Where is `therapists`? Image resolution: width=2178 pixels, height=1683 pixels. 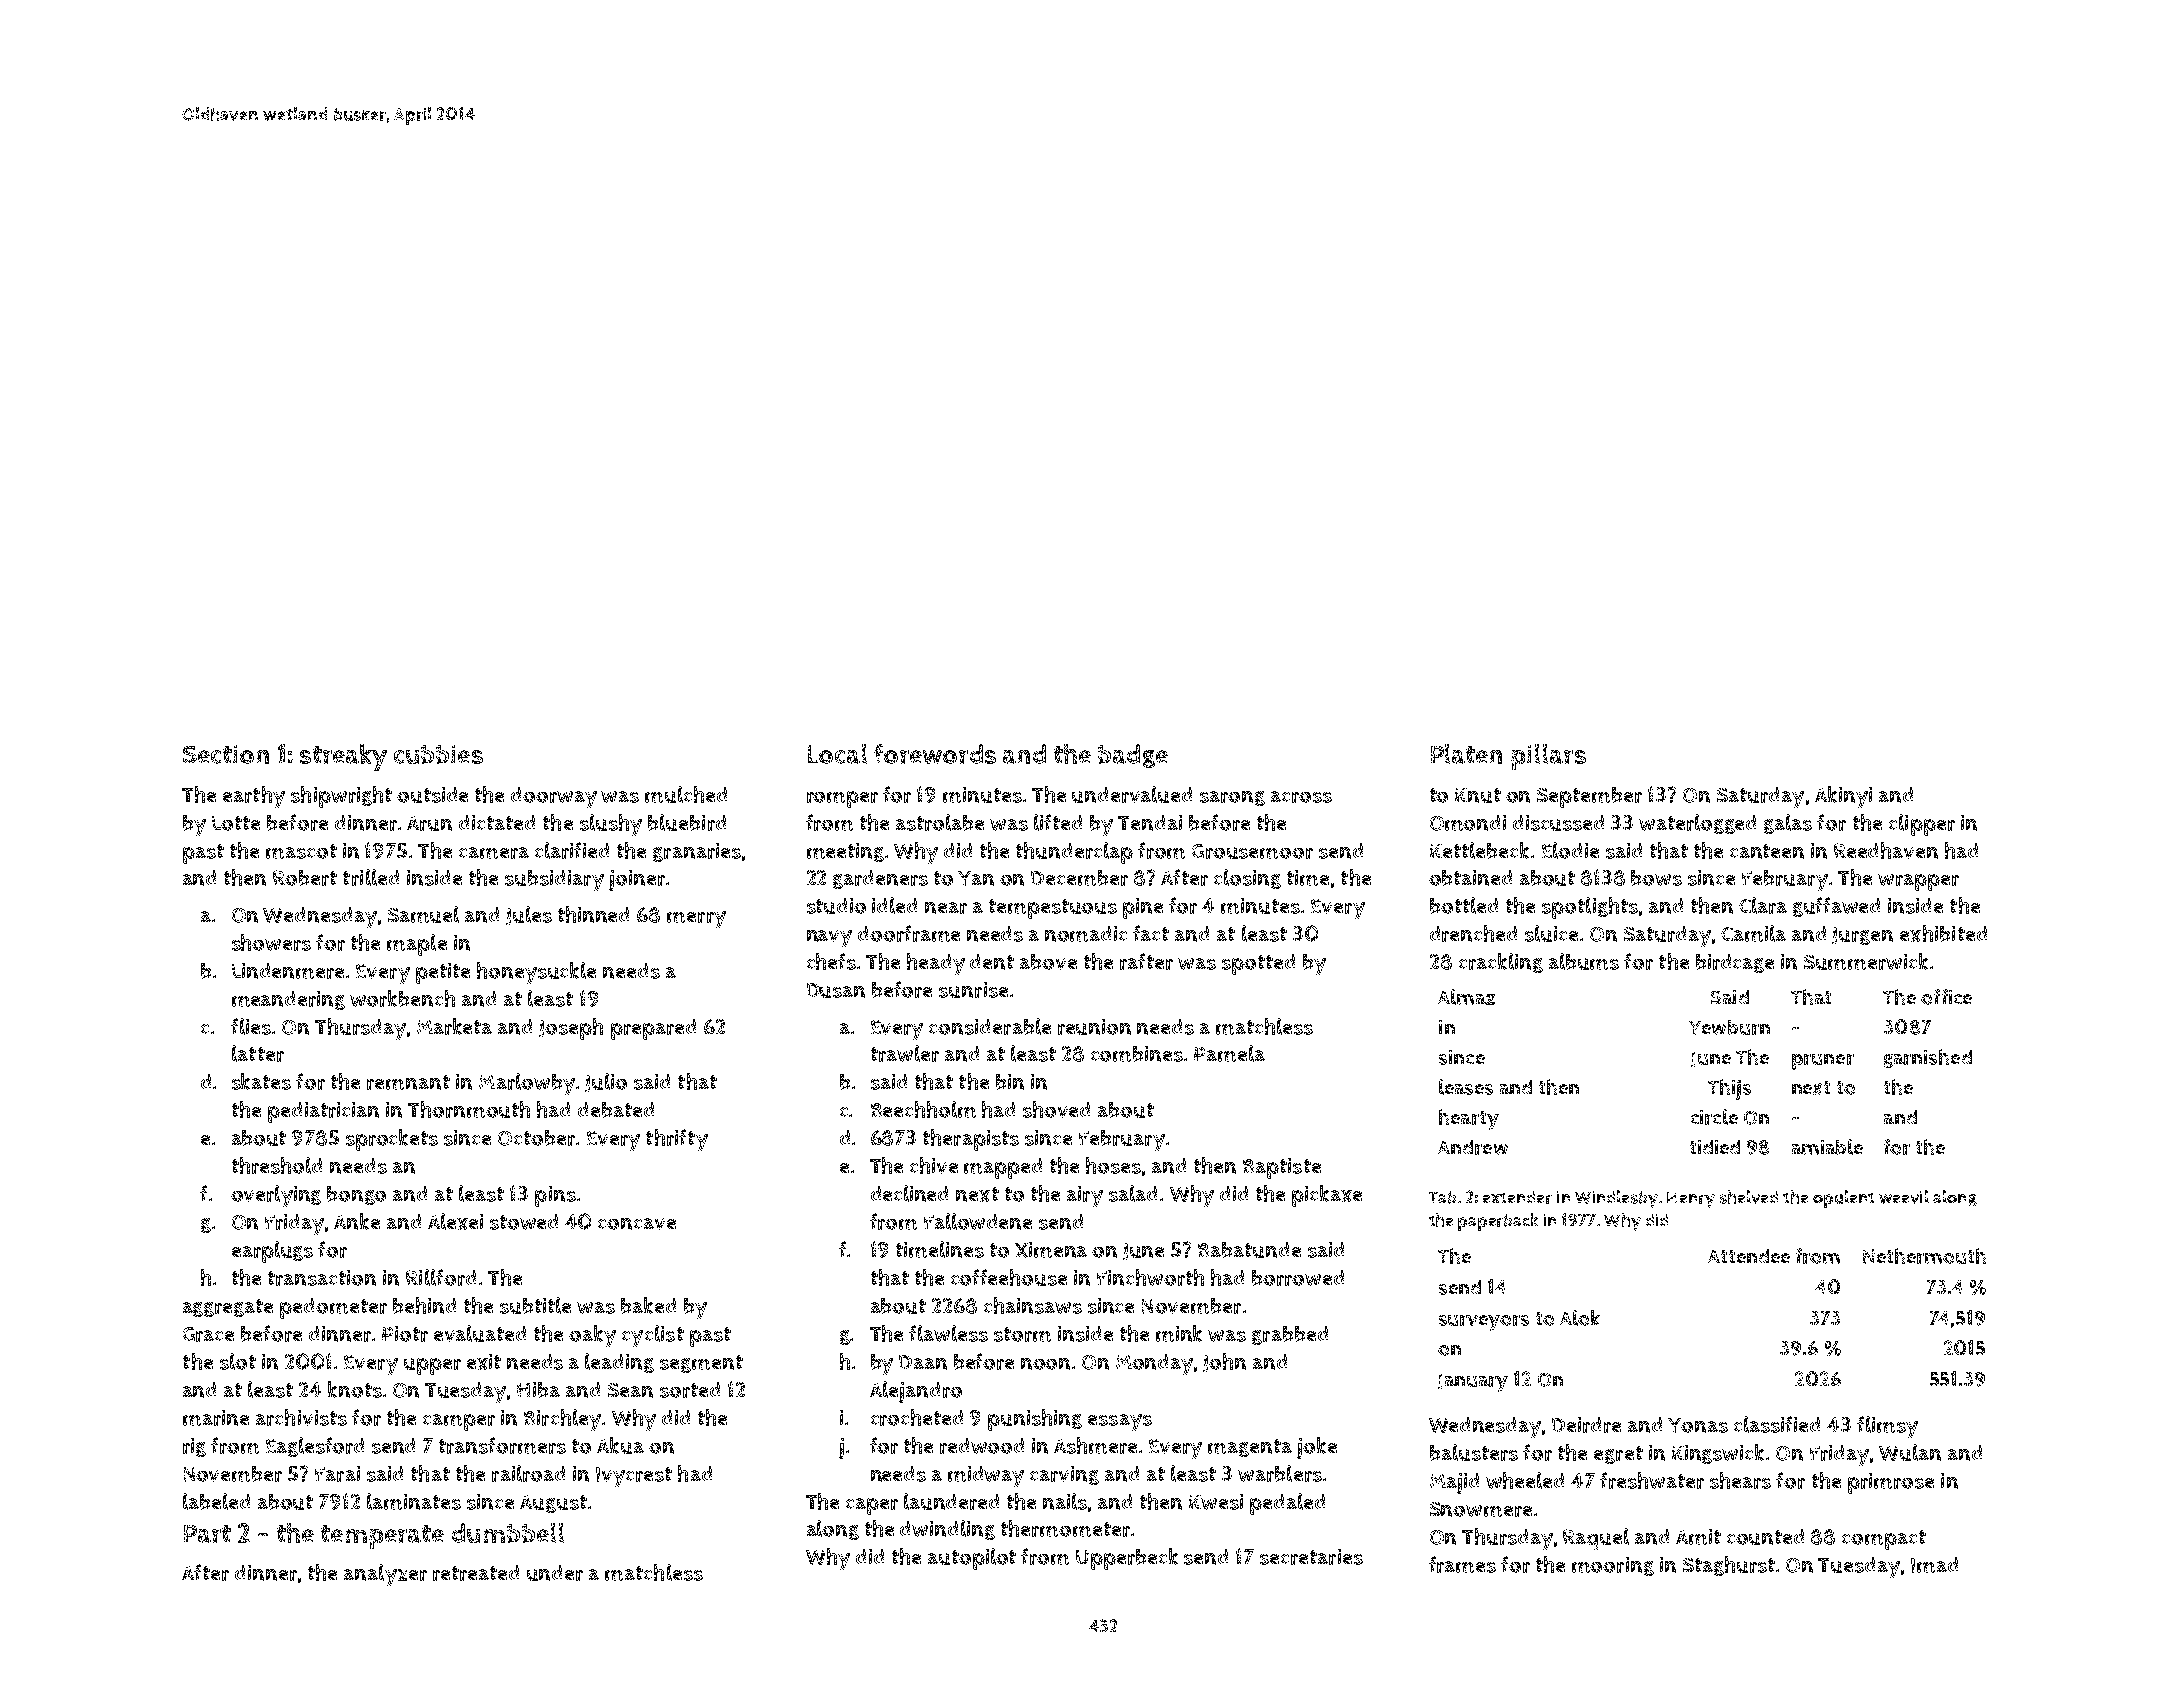
therapists is located at coordinates (971, 1140).
